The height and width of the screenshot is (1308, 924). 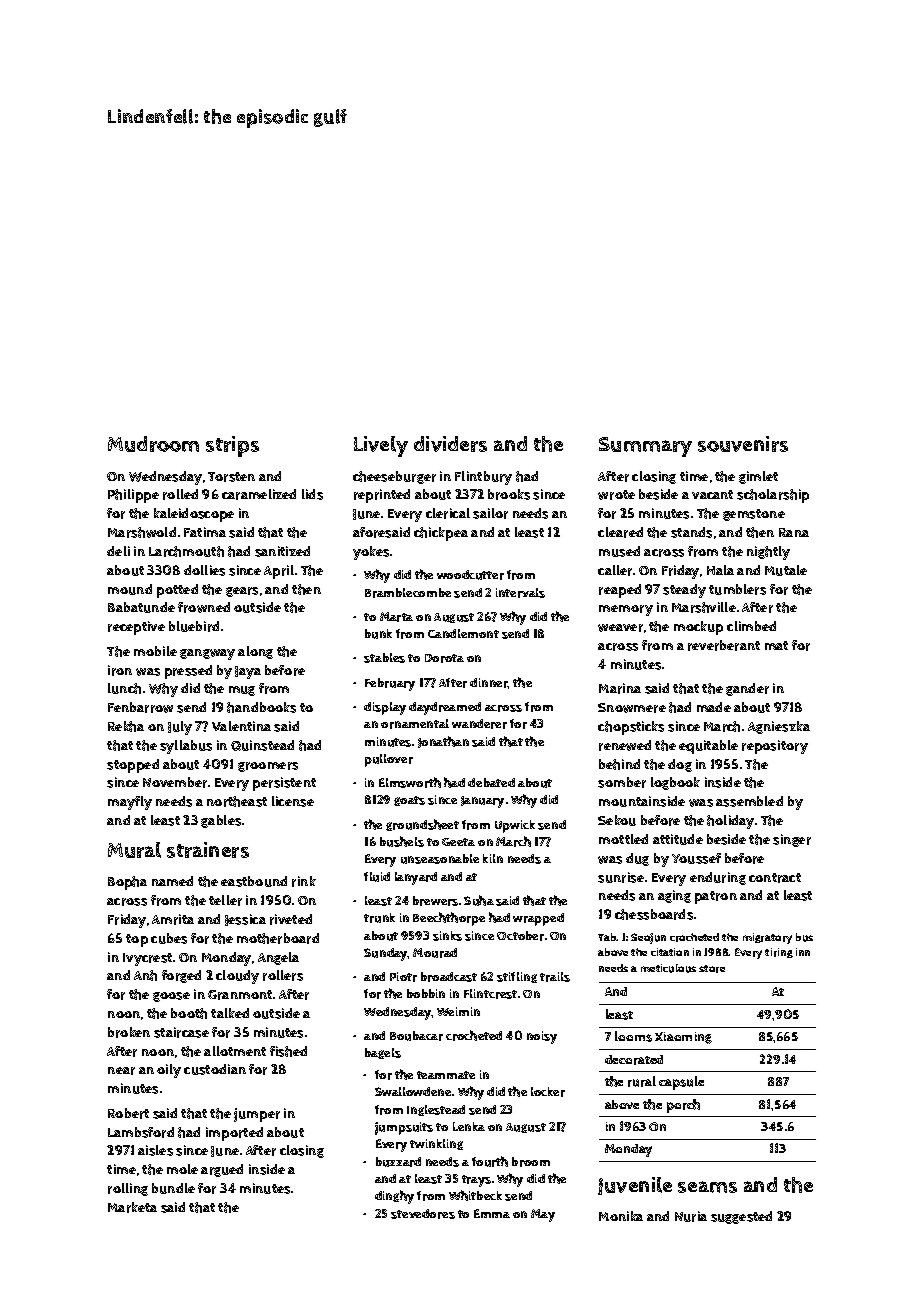 What do you see at coordinates (463, 633) in the screenshot?
I see `Candlemont` at bounding box center [463, 633].
